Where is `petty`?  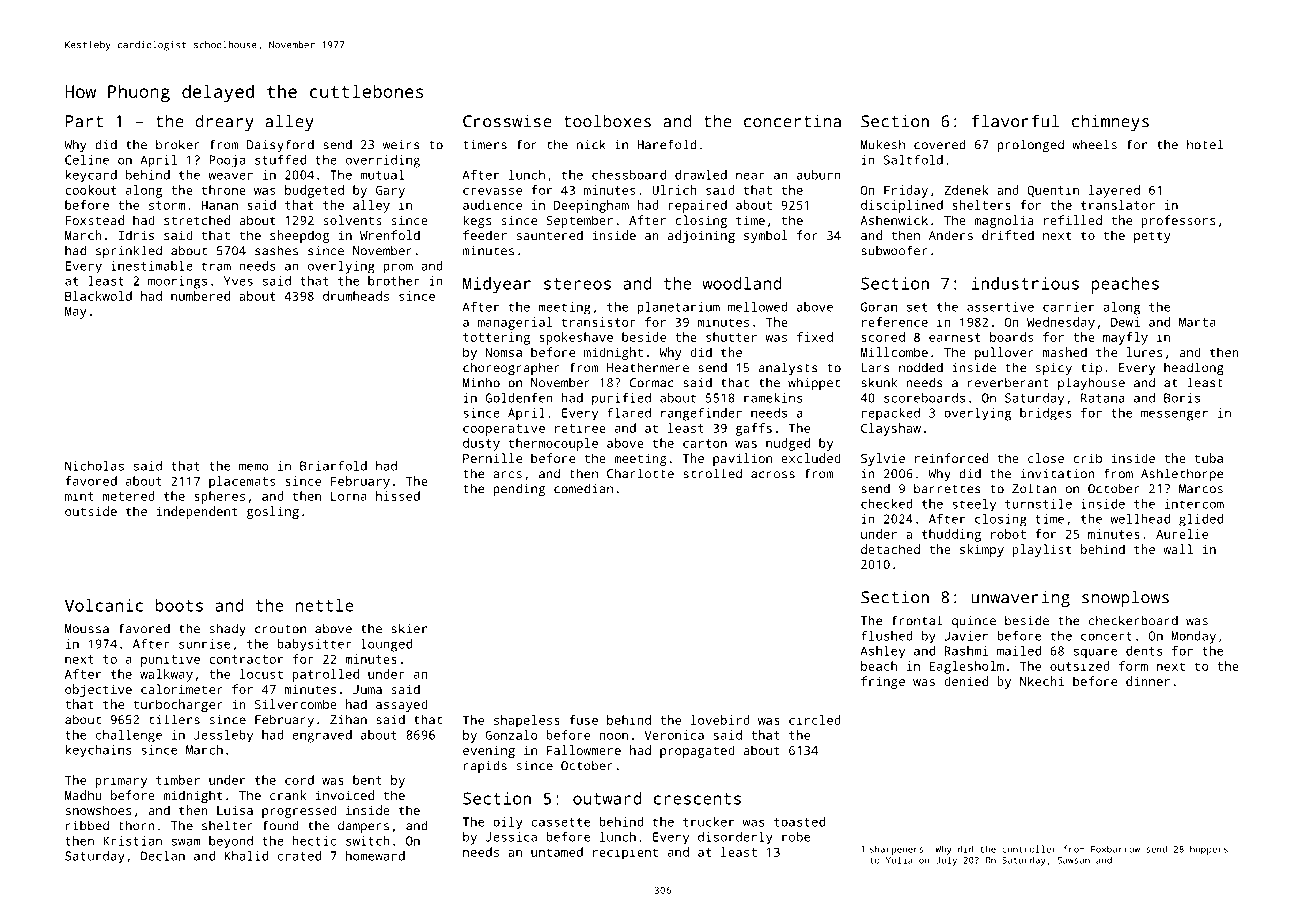
petty is located at coordinates (1152, 237).
